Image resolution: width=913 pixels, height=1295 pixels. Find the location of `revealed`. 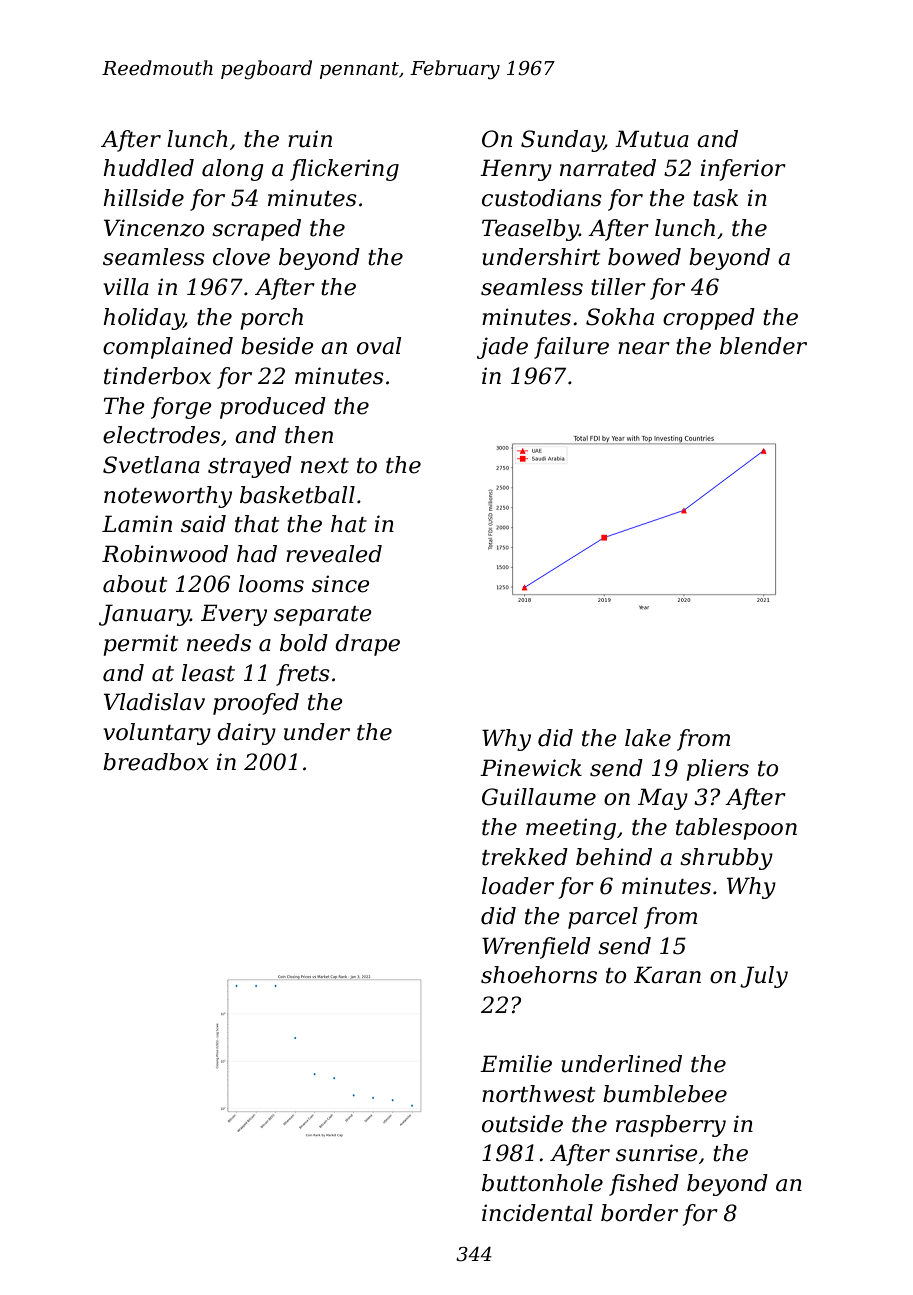

revealed is located at coordinates (334, 554).
